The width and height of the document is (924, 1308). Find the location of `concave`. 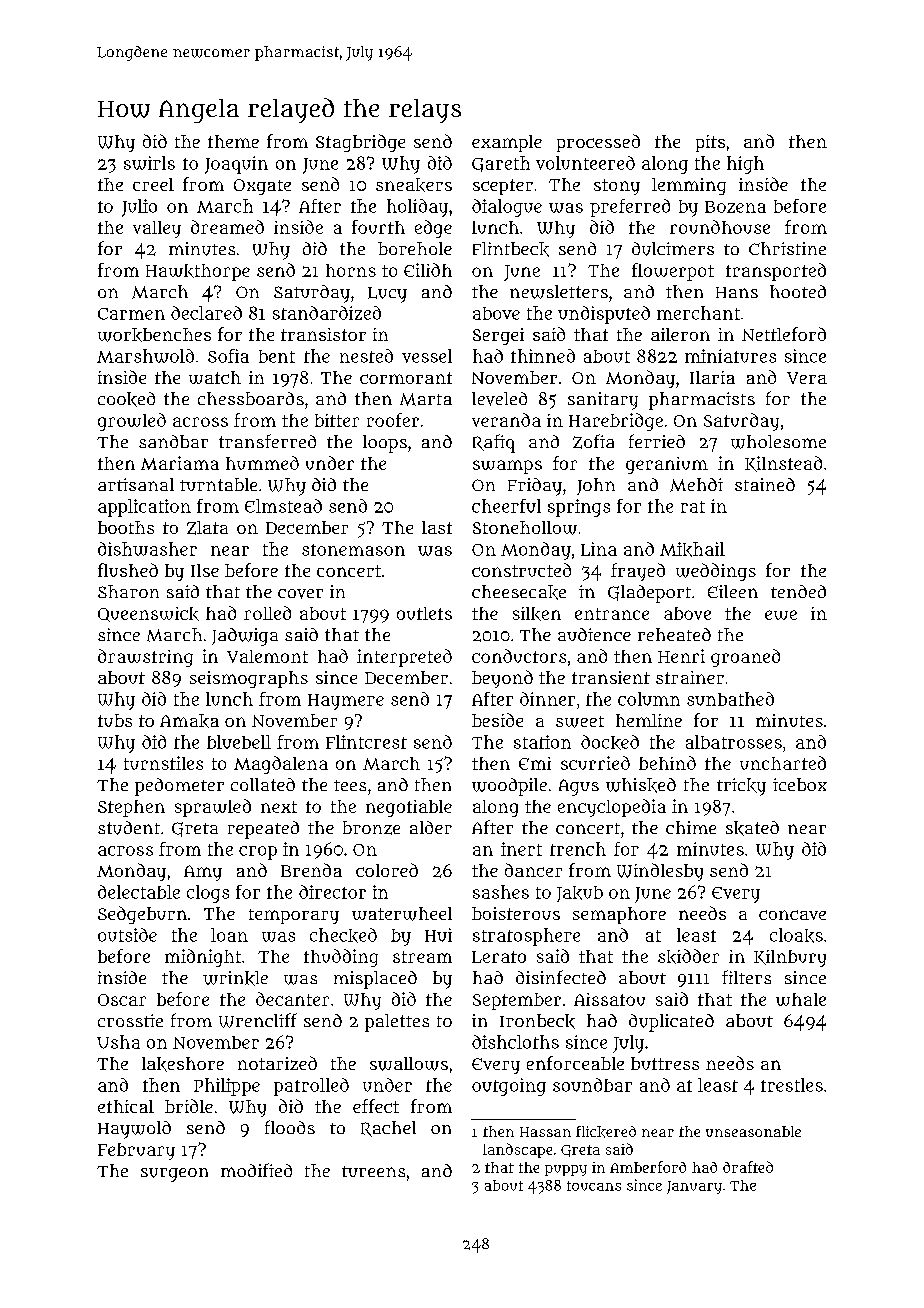

concave is located at coordinates (792, 915).
